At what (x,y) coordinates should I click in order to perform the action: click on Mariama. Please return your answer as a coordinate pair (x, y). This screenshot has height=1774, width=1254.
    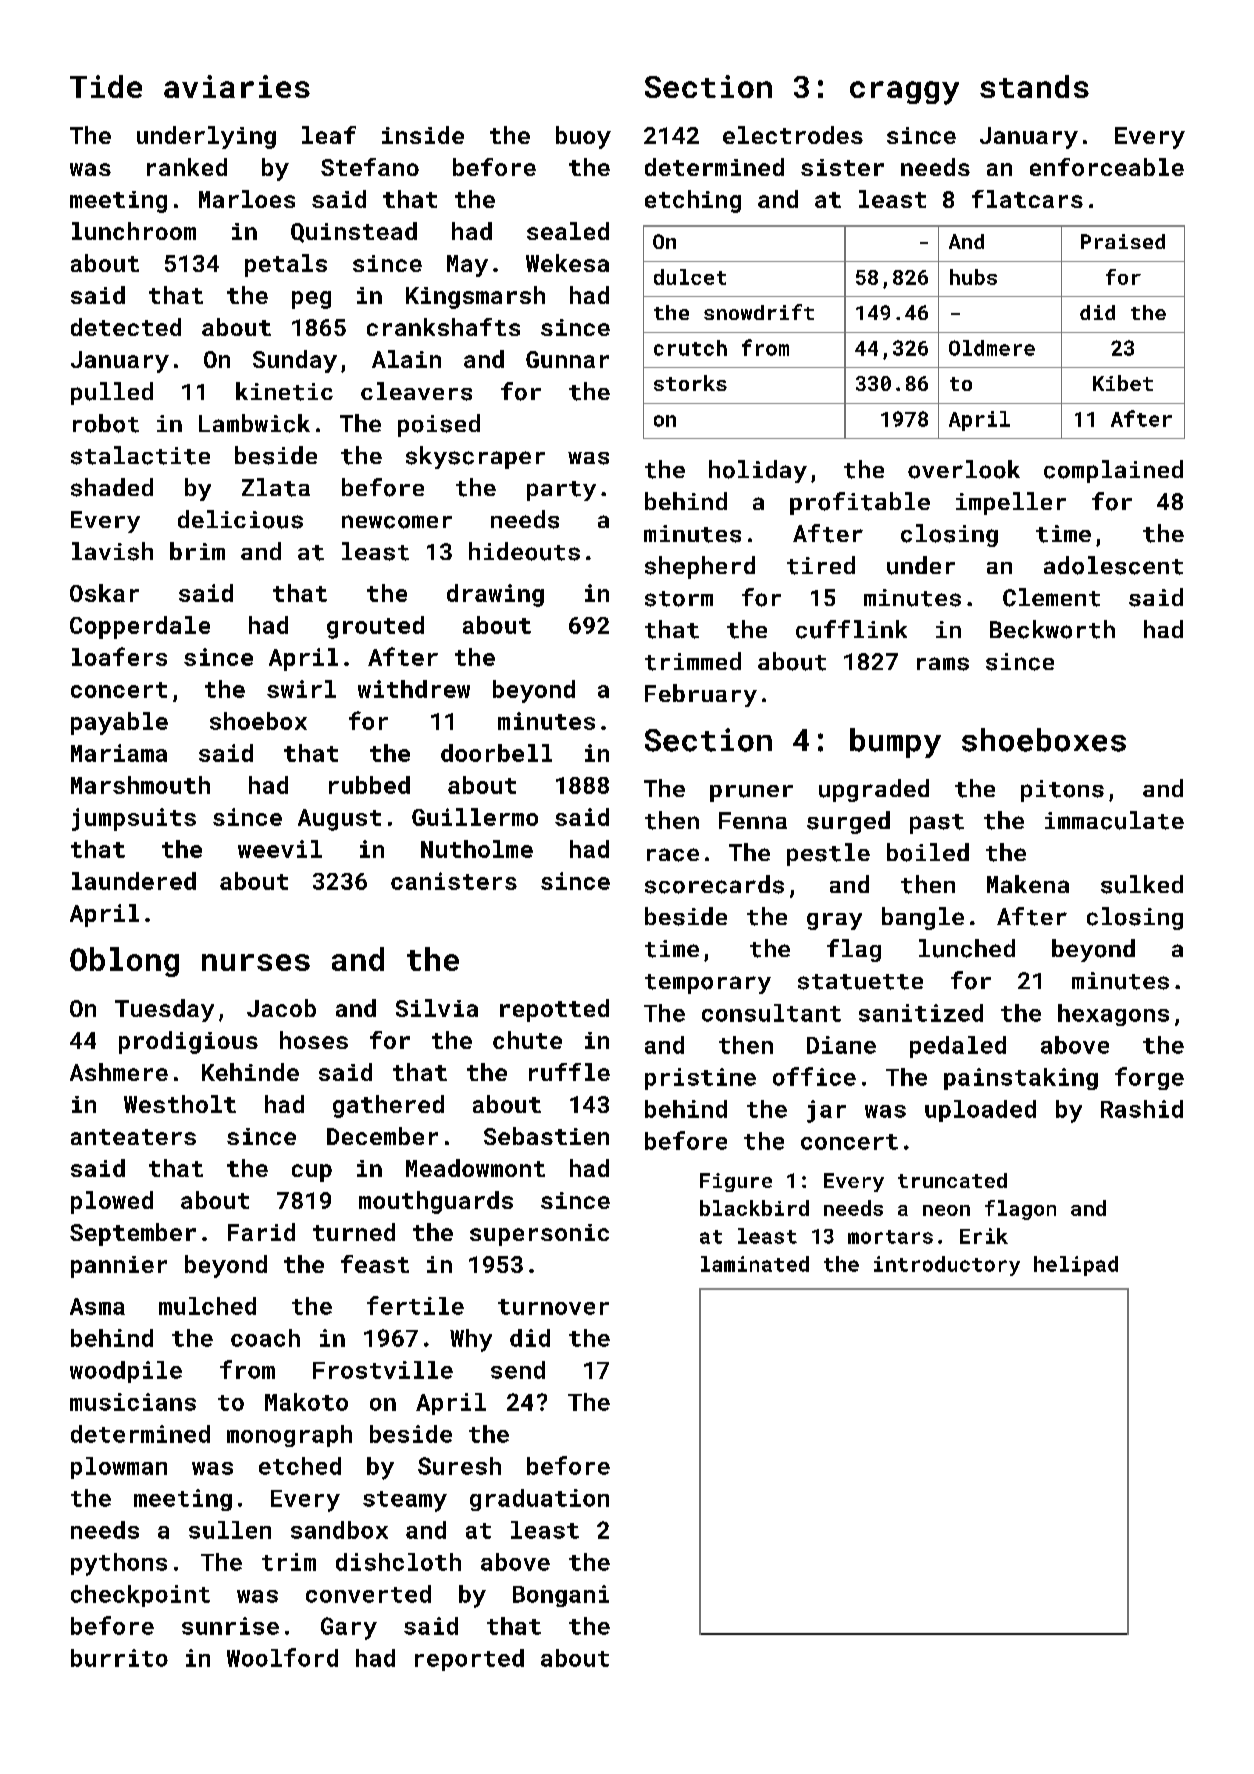
    Looking at the image, I should click on (119, 753).
